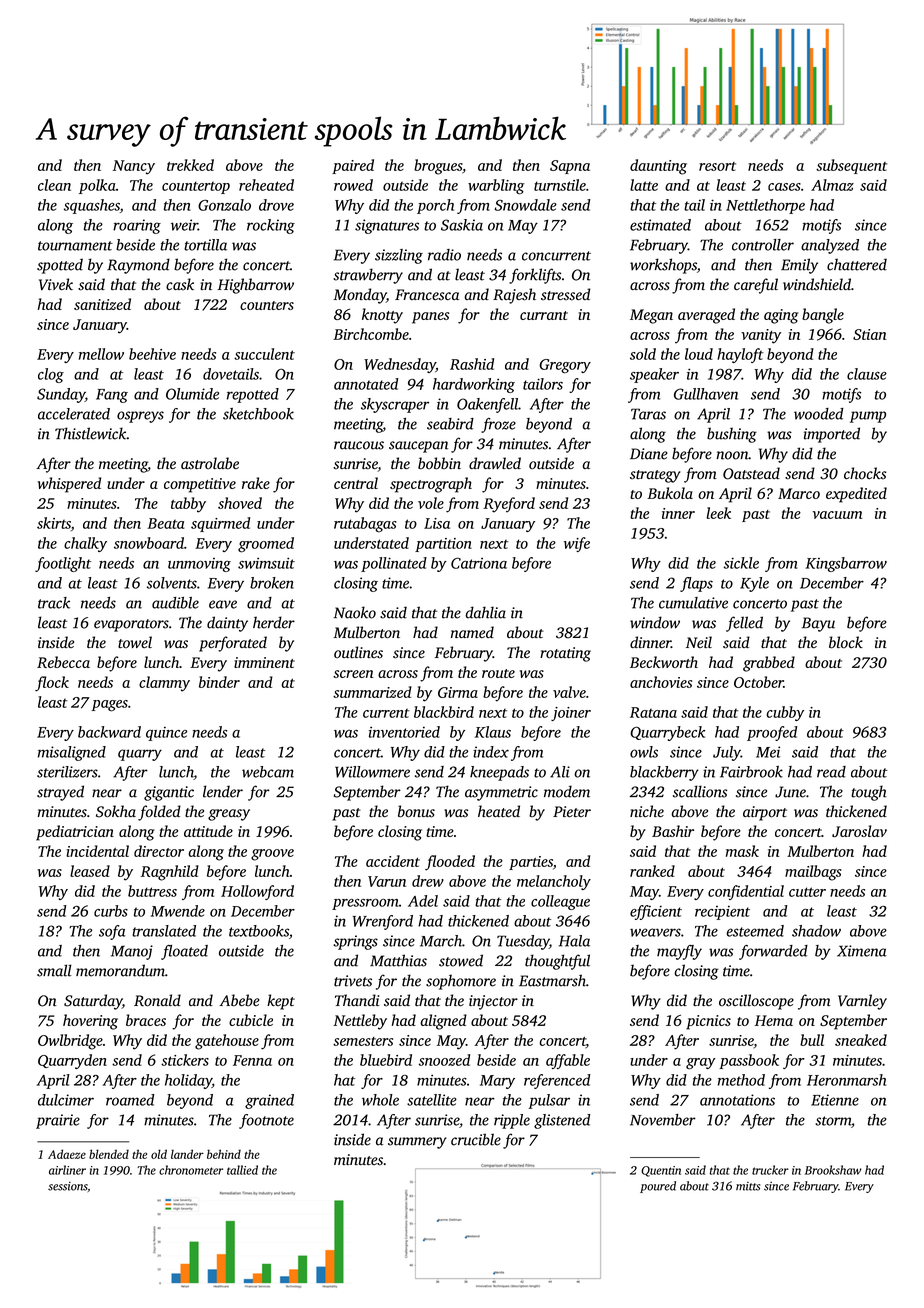 The image size is (924, 1308). I want to click on raucous, so click(359, 445).
